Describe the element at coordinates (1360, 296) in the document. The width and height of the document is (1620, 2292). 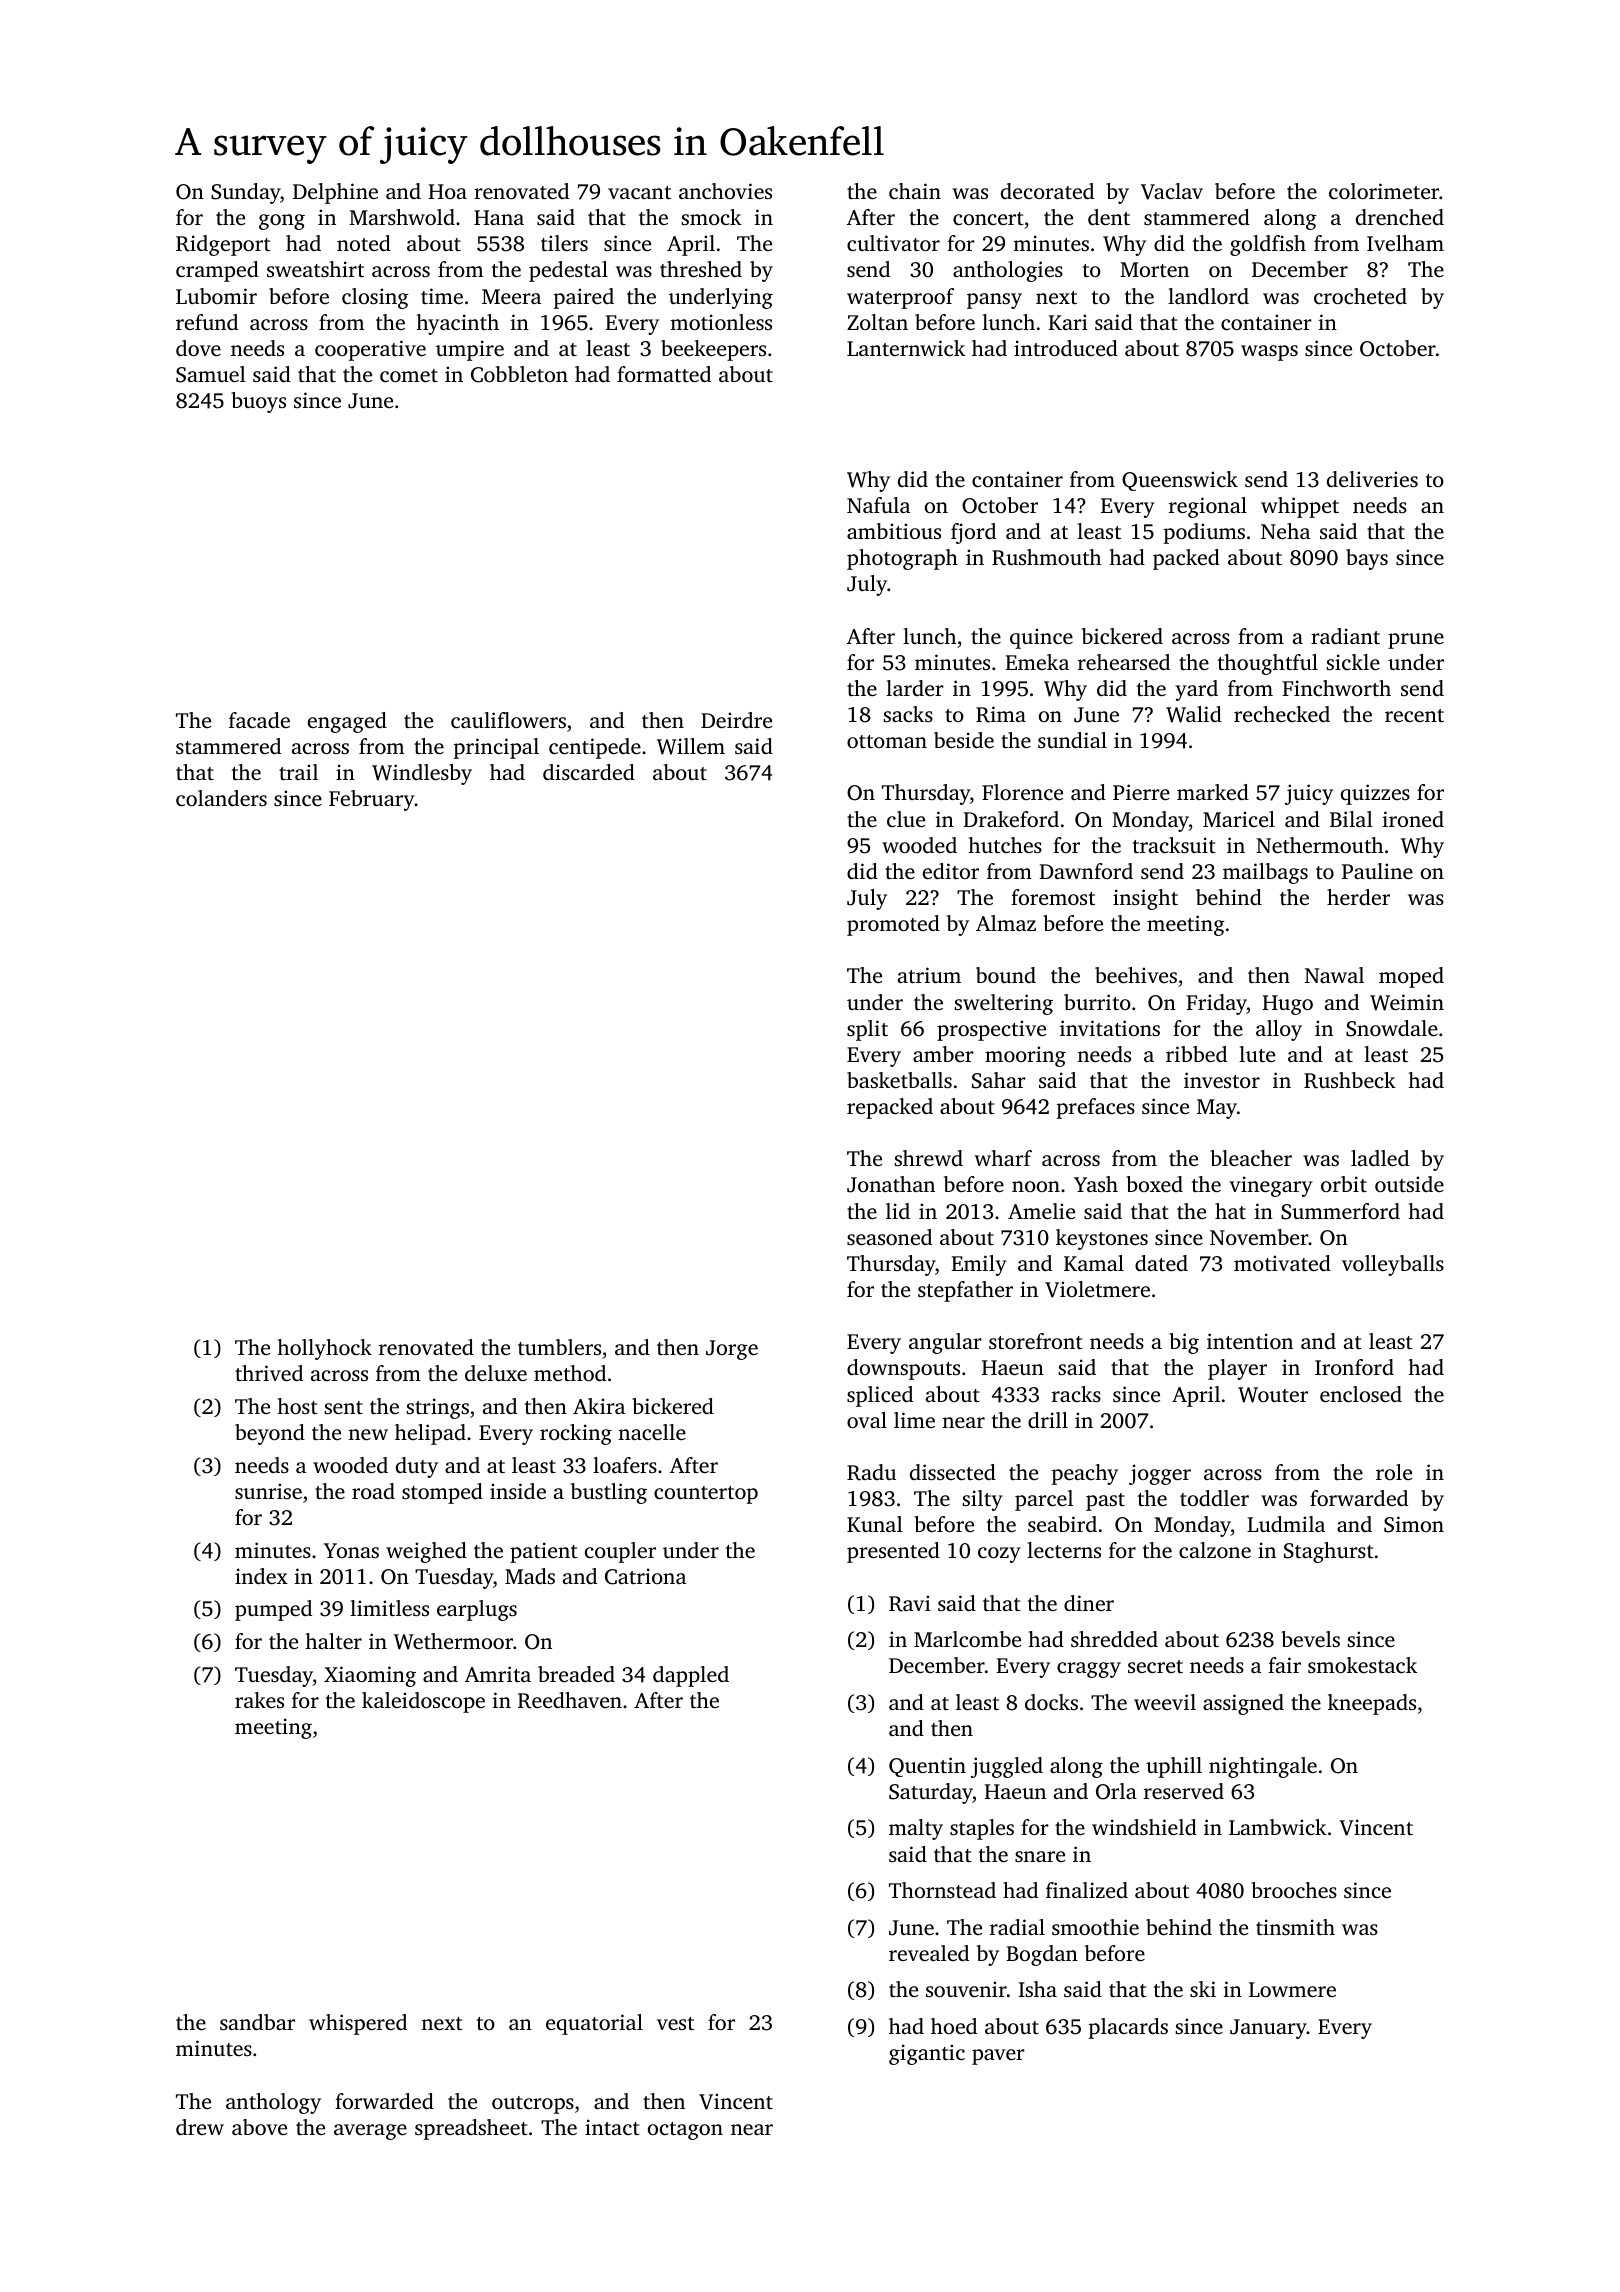
I see `crocheted` at that location.
